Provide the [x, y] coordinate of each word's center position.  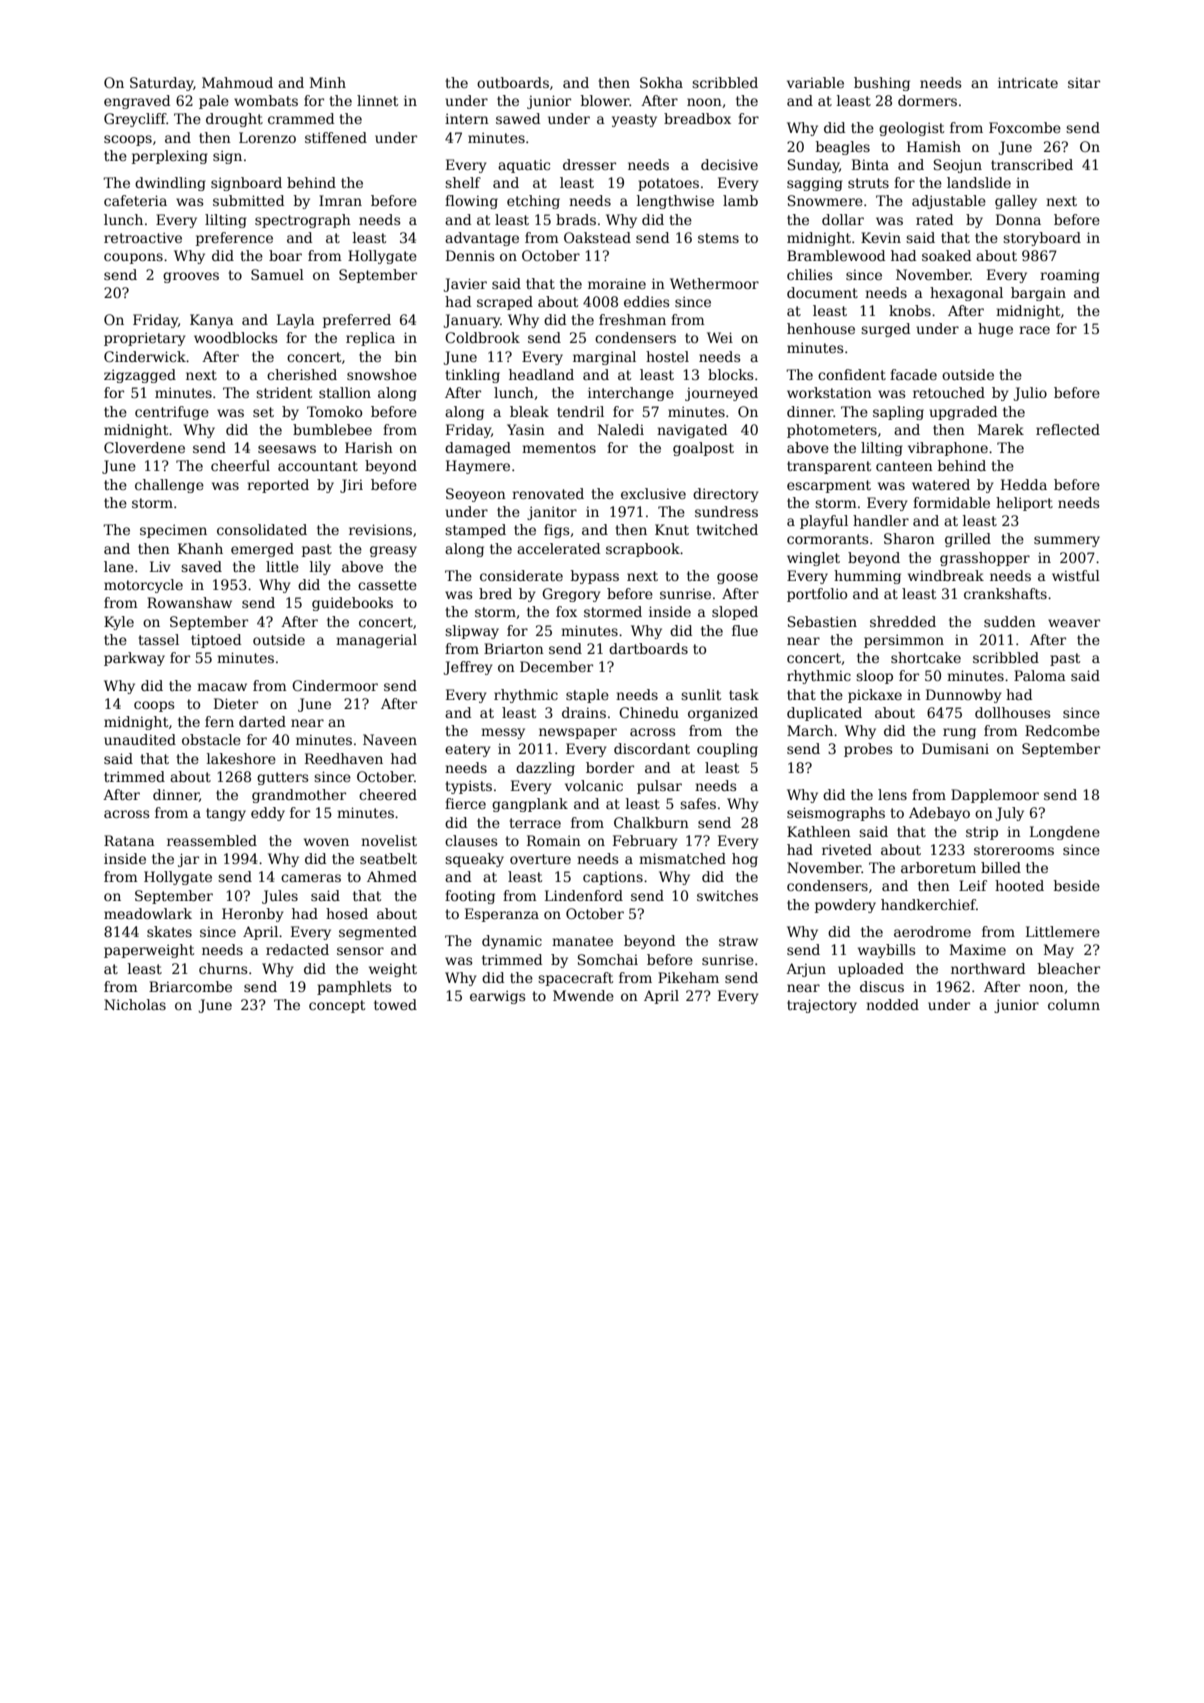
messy [503, 733]
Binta [870, 164]
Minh [328, 82]
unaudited [140, 739]
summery [1067, 541]
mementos [559, 448]
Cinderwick [145, 356]
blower [605, 100]
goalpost [703, 449]
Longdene [1065, 833]
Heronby [253, 915]
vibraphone [948, 449]
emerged [262, 550]
